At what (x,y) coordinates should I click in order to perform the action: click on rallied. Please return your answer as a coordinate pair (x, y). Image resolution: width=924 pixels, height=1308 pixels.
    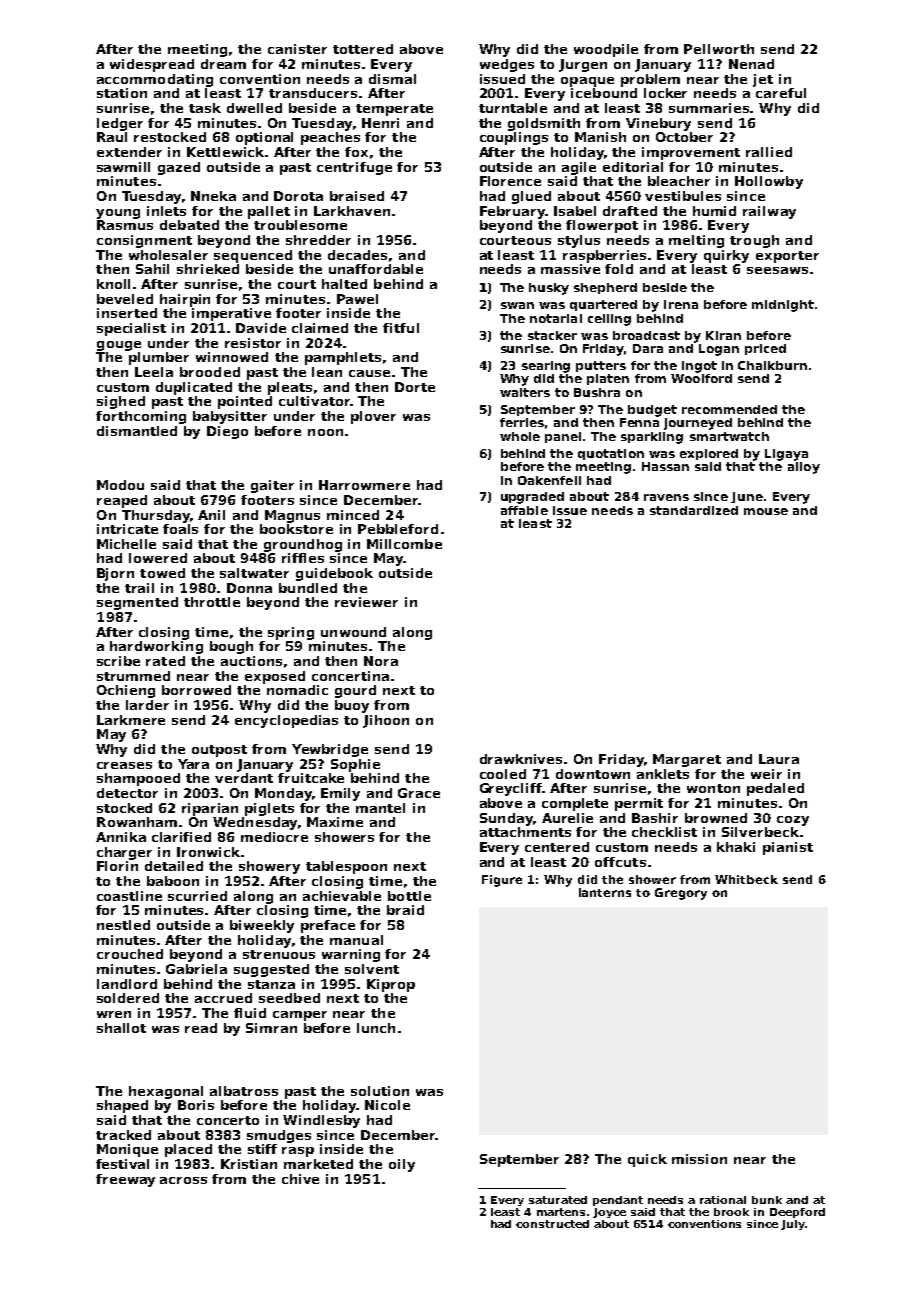
    Looking at the image, I should click on (769, 152).
